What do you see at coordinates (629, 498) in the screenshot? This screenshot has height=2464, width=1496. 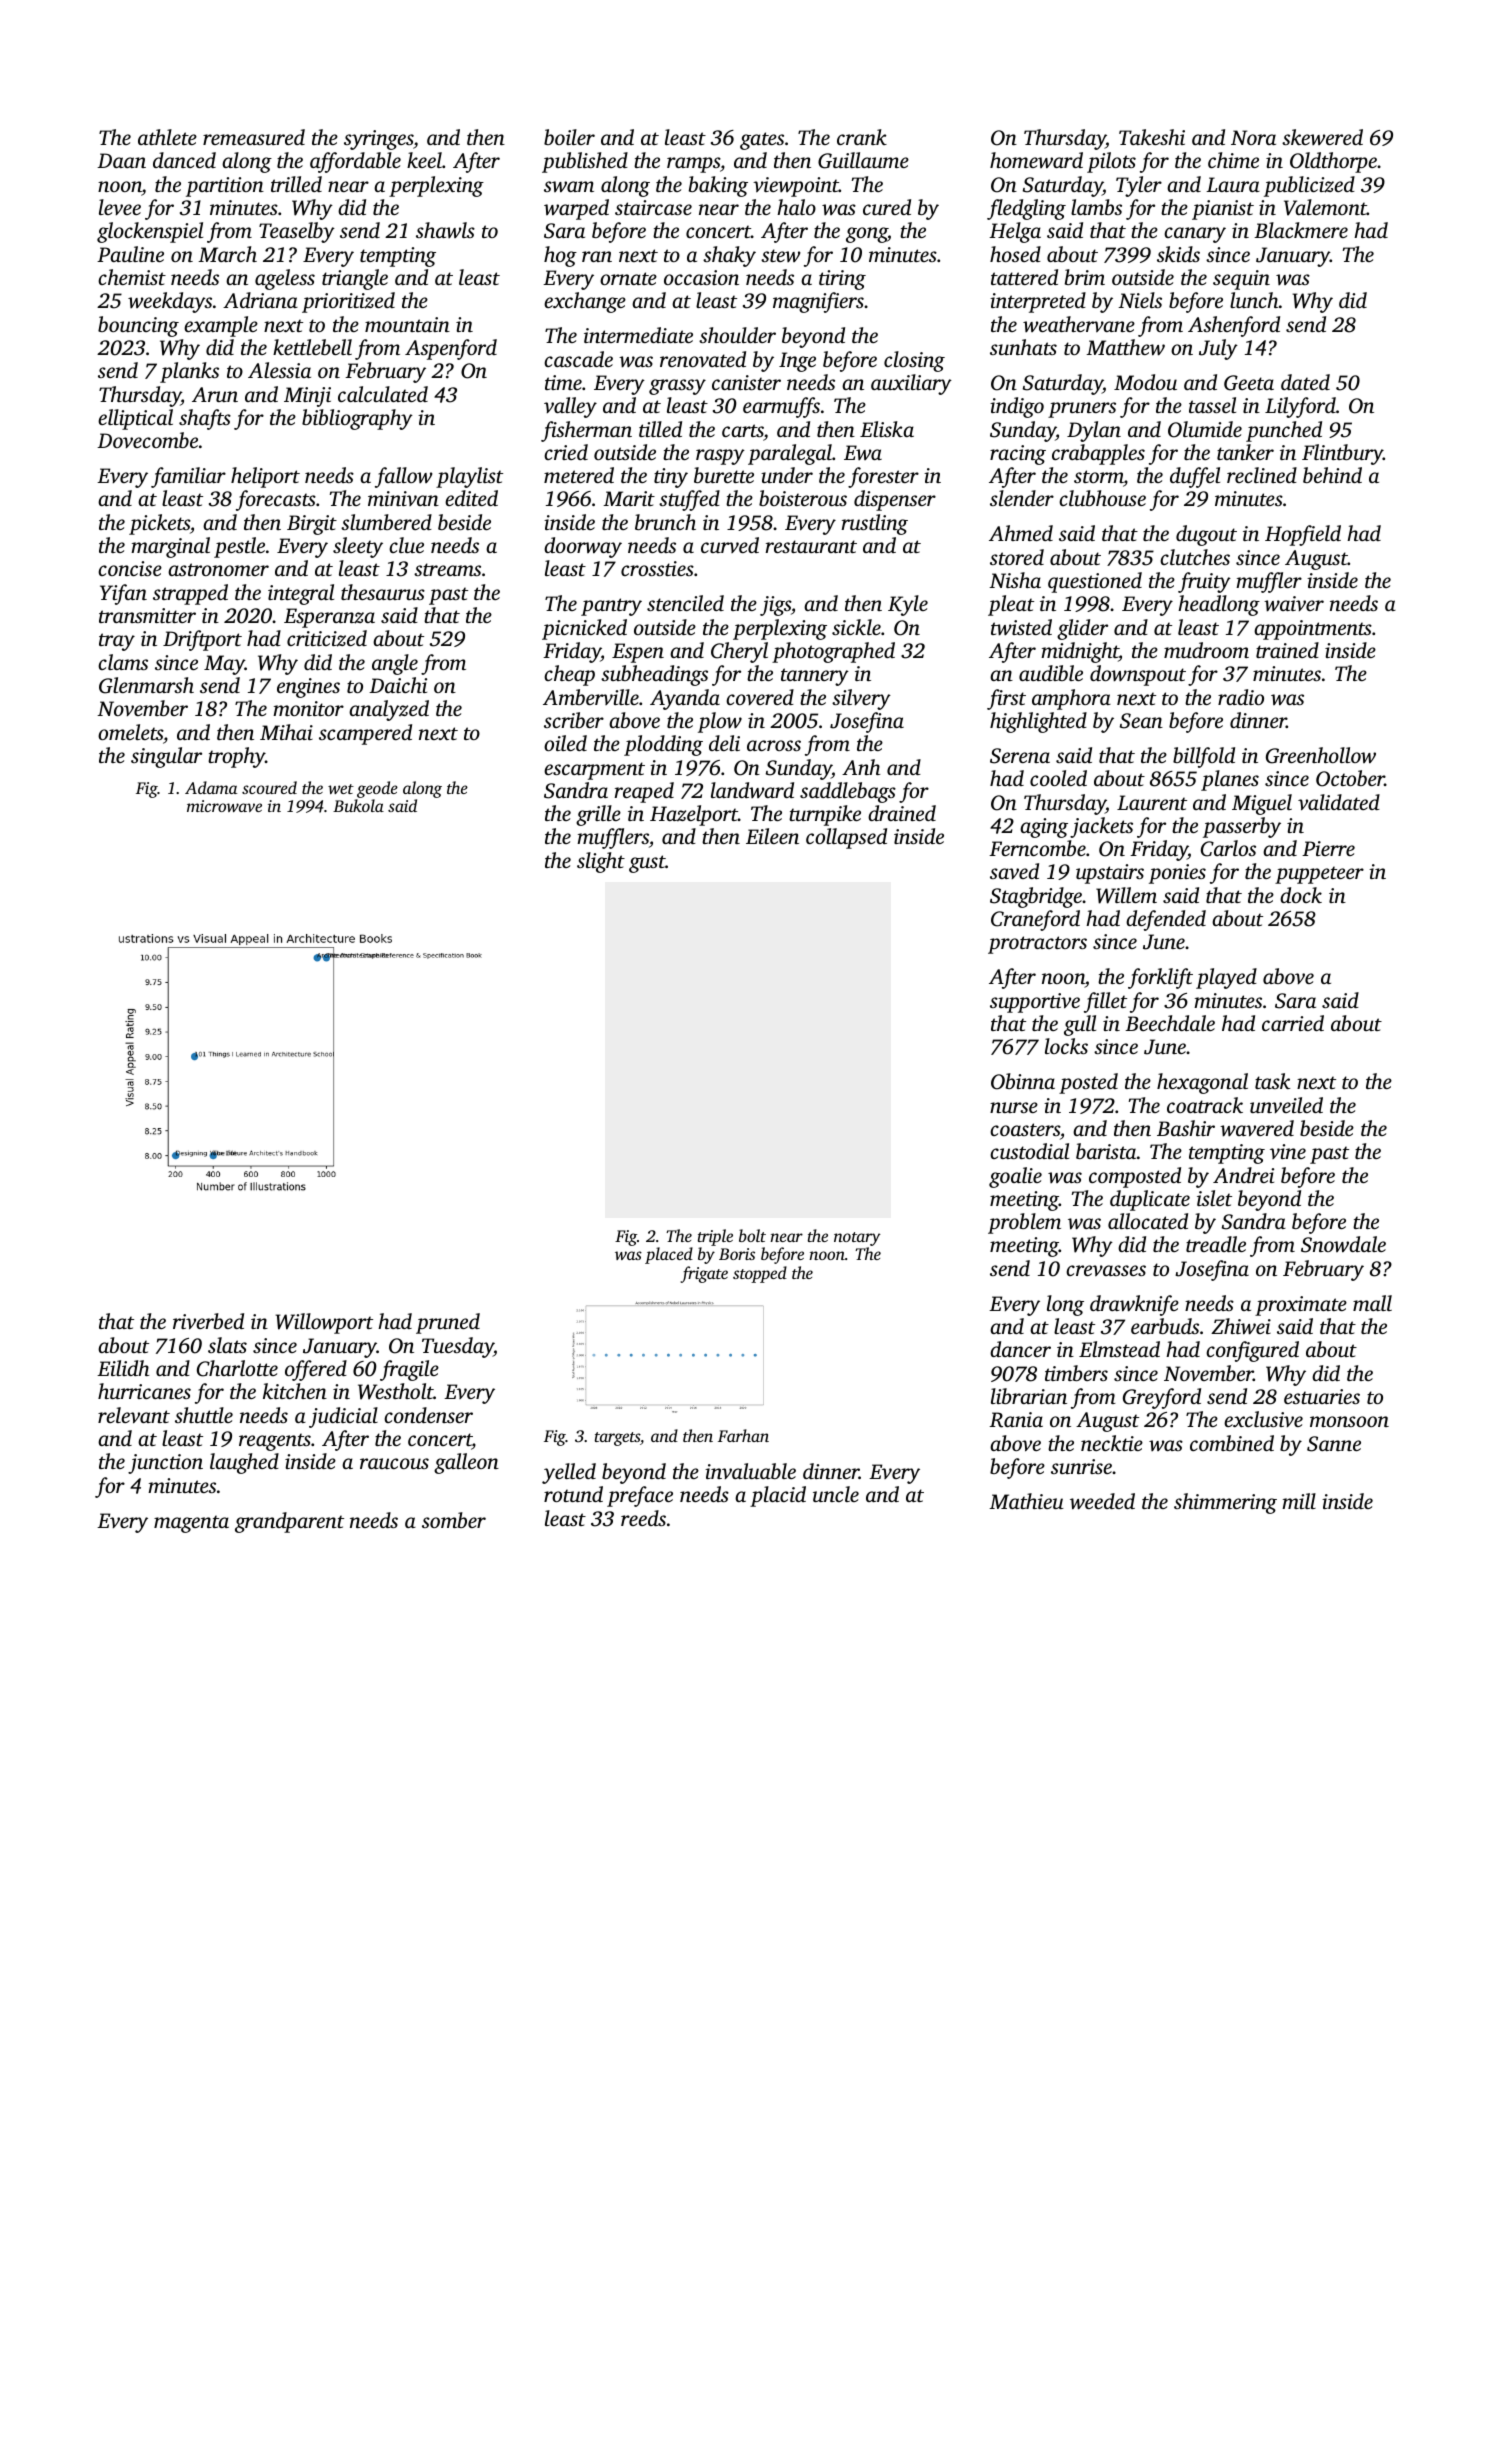 I see `Marit` at bounding box center [629, 498].
